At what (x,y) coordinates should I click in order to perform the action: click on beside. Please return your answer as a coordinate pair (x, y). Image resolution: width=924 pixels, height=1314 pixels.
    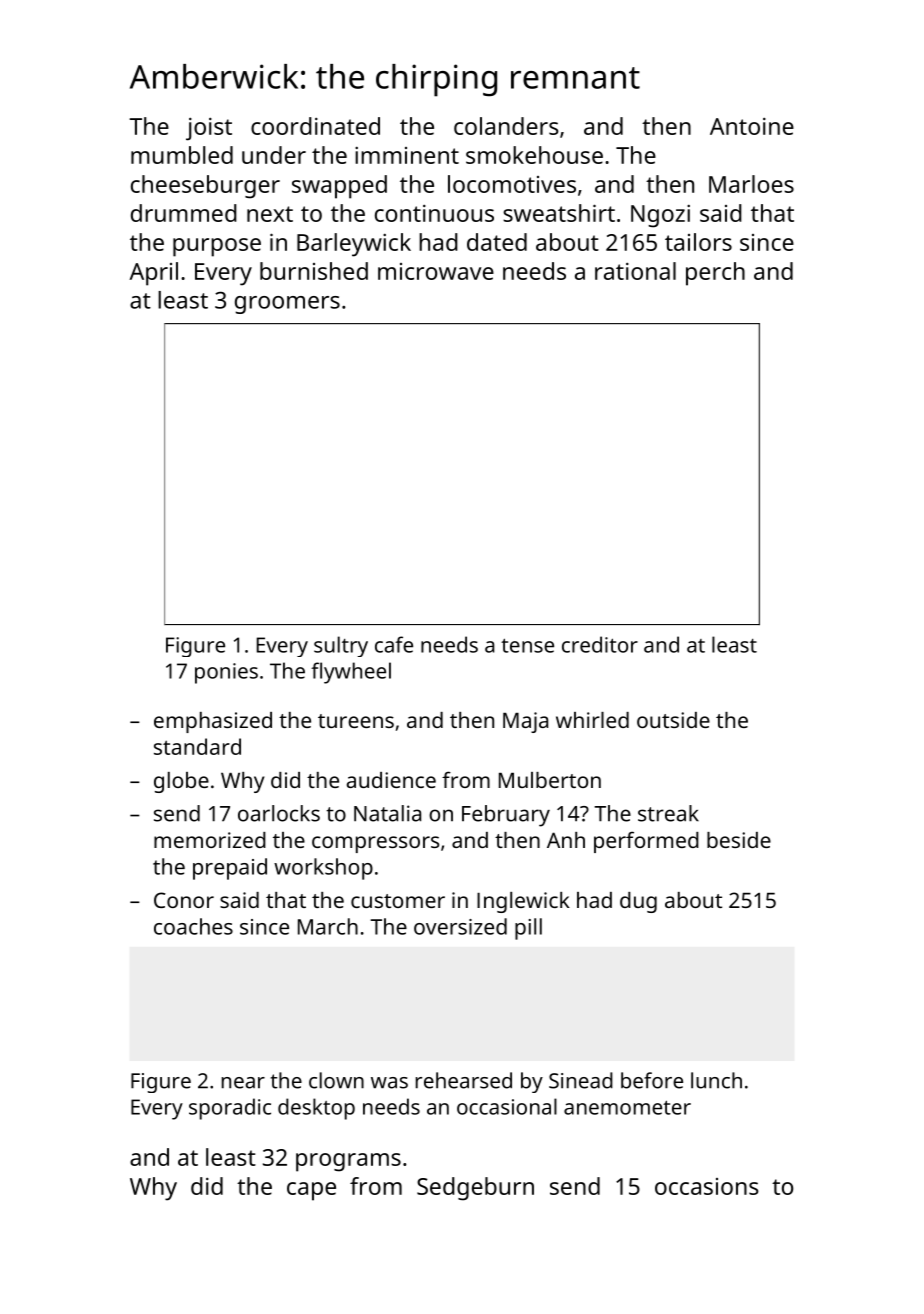
    Looking at the image, I should click on (739, 840).
